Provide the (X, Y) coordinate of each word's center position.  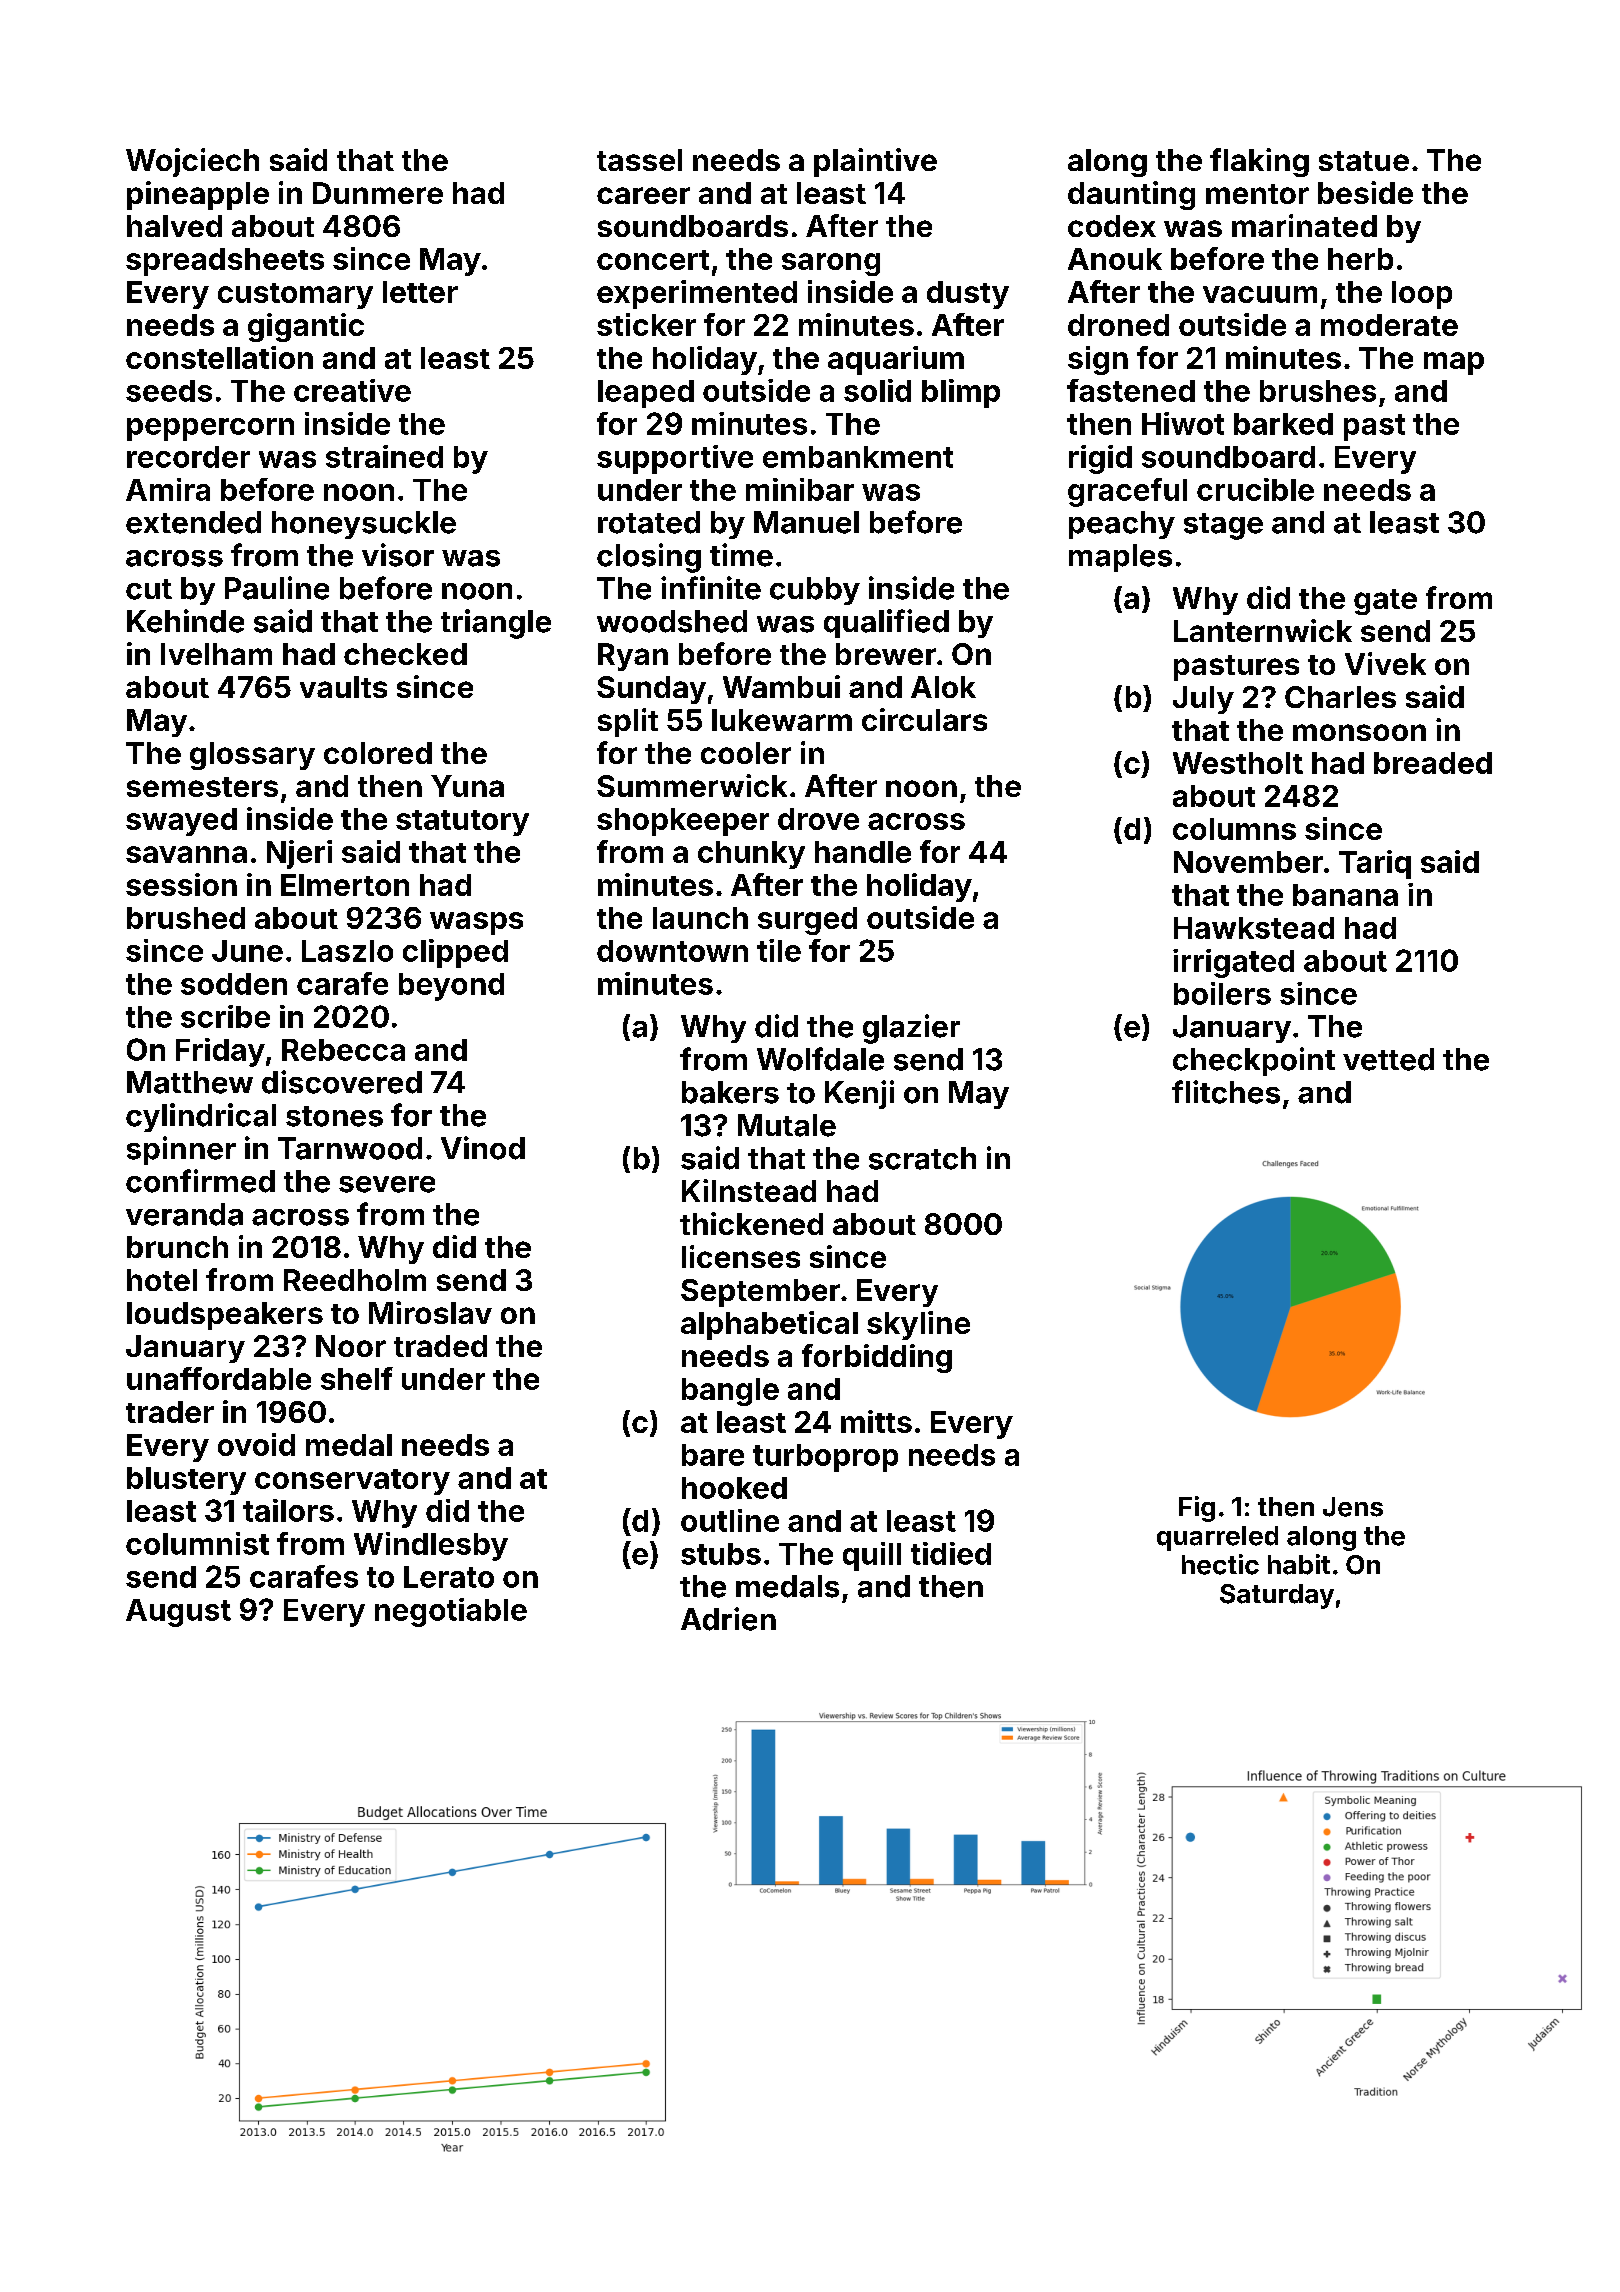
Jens (1353, 1507)
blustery (186, 1481)
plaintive (875, 162)
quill (872, 1556)
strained (384, 456)
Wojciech (192, 162)
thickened (751, 1223)
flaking (1259, 162)
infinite (711, 588)
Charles (1340, 697)
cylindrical (201, 1117)
